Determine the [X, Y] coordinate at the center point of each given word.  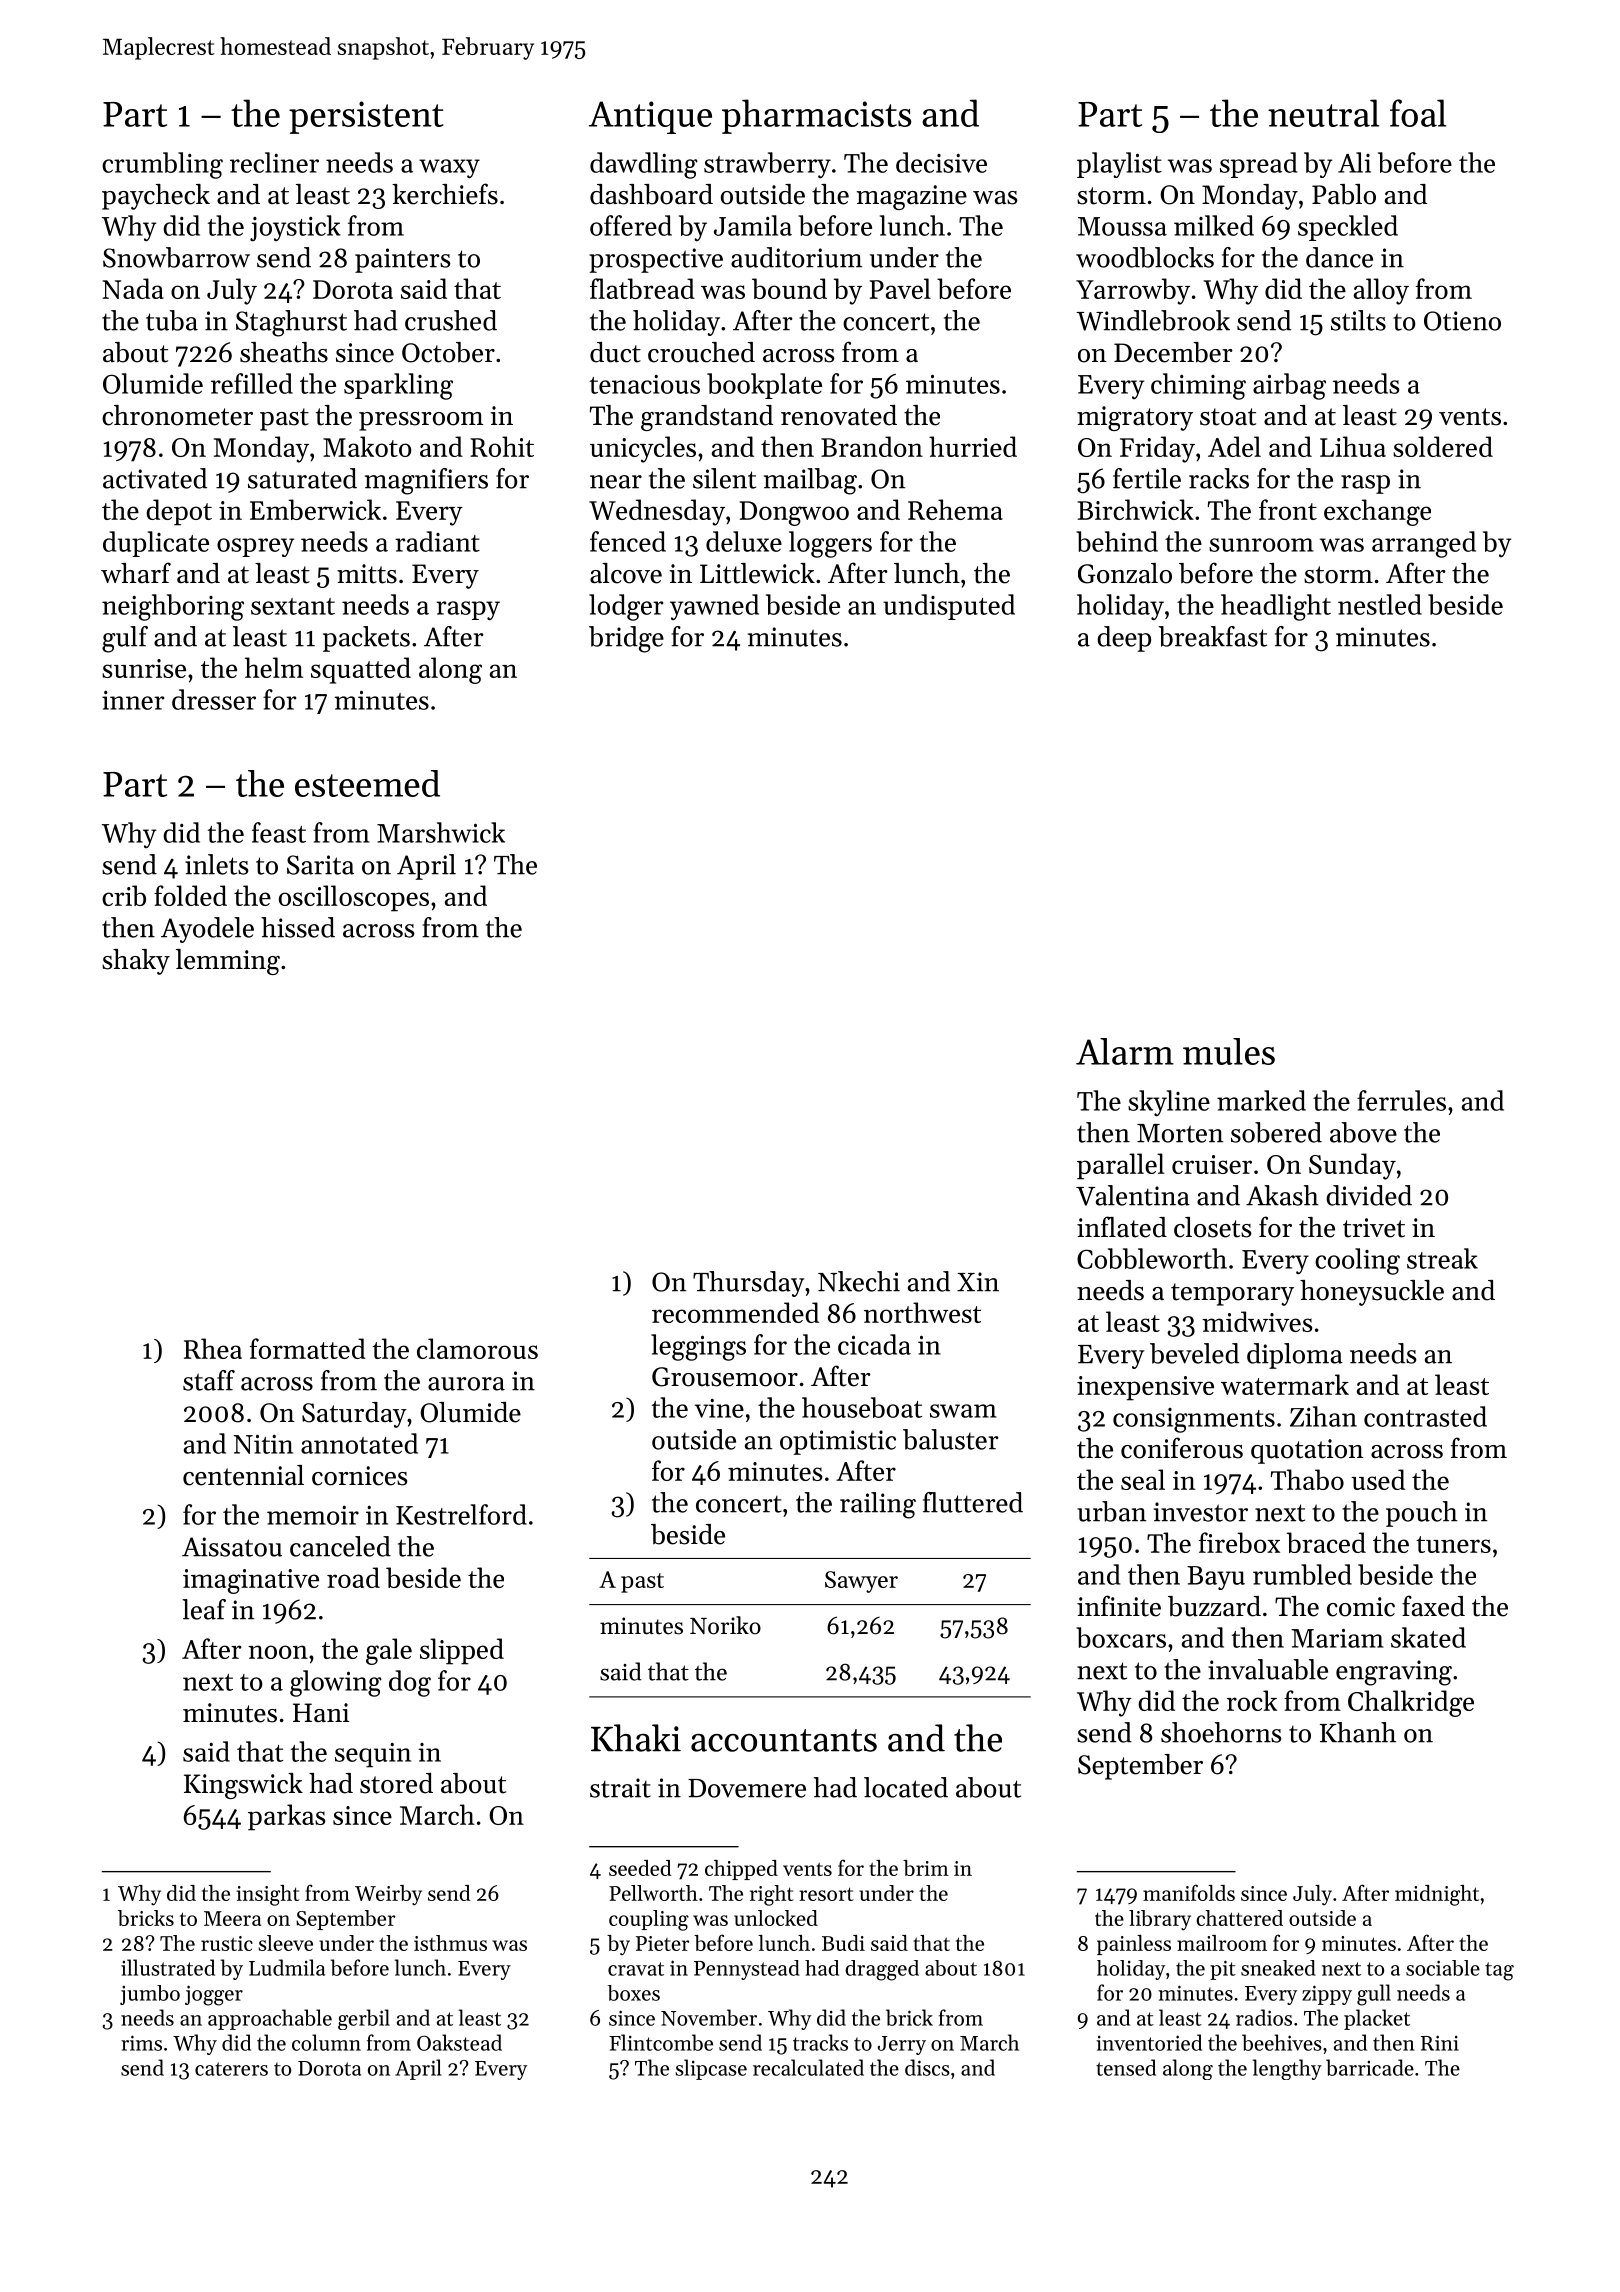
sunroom [1261, 545]
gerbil [364, 2019]
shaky [136, 962]
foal [1418, 113]
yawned [714, 607]
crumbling [162, 165]
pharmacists [816, 116]
